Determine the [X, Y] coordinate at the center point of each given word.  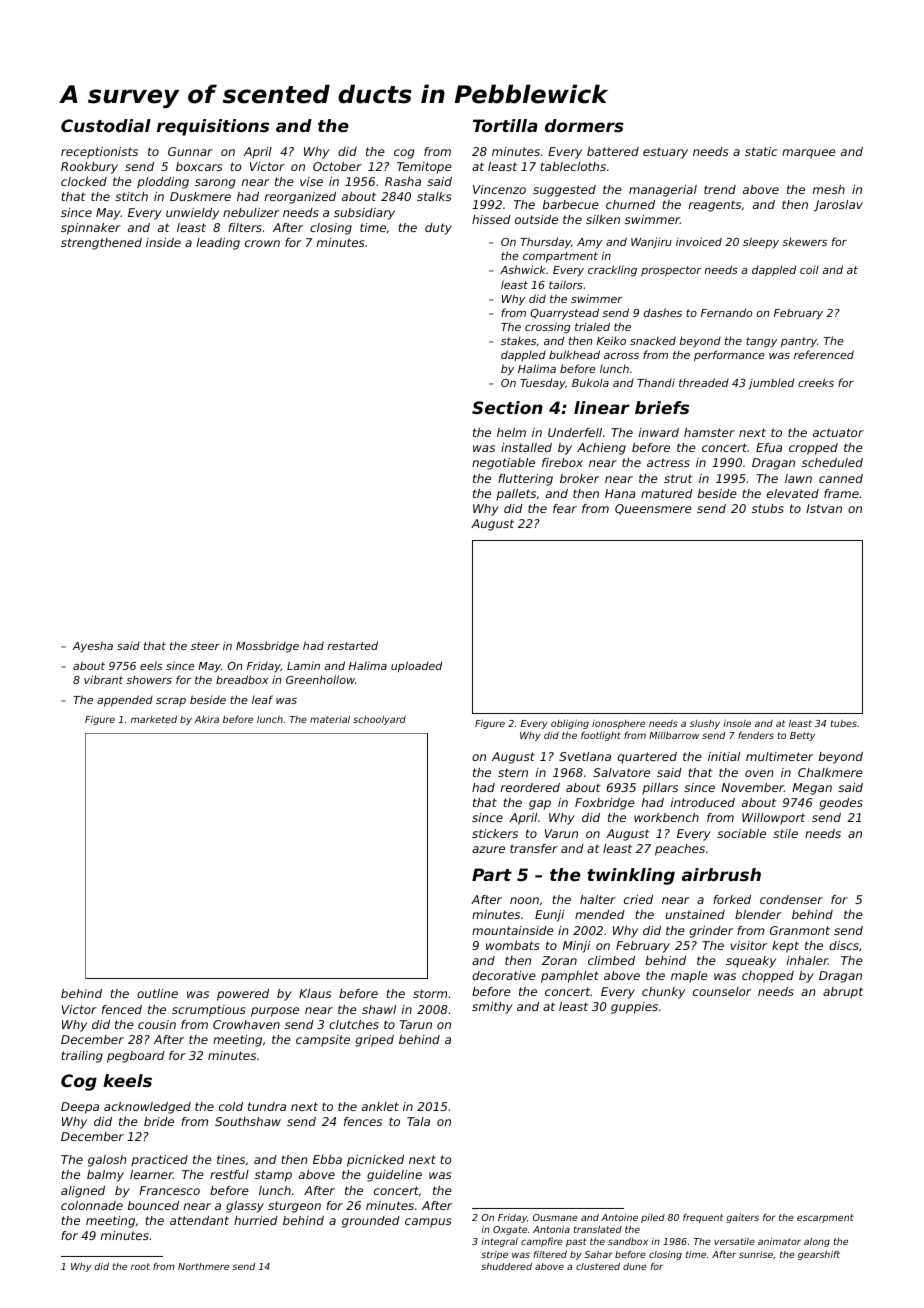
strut [678, 478]
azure [488, 849]
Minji [576, 947]
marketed [154, 719]
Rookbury [89, 168]
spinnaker [91, 229]
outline [157, 993]
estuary [665, 153]
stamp [273, 1176]
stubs [768, 508]
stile [785, 833]
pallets [516, 495]
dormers [584, 125]
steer [205, 646]
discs [844, 945]
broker [579, 478]
